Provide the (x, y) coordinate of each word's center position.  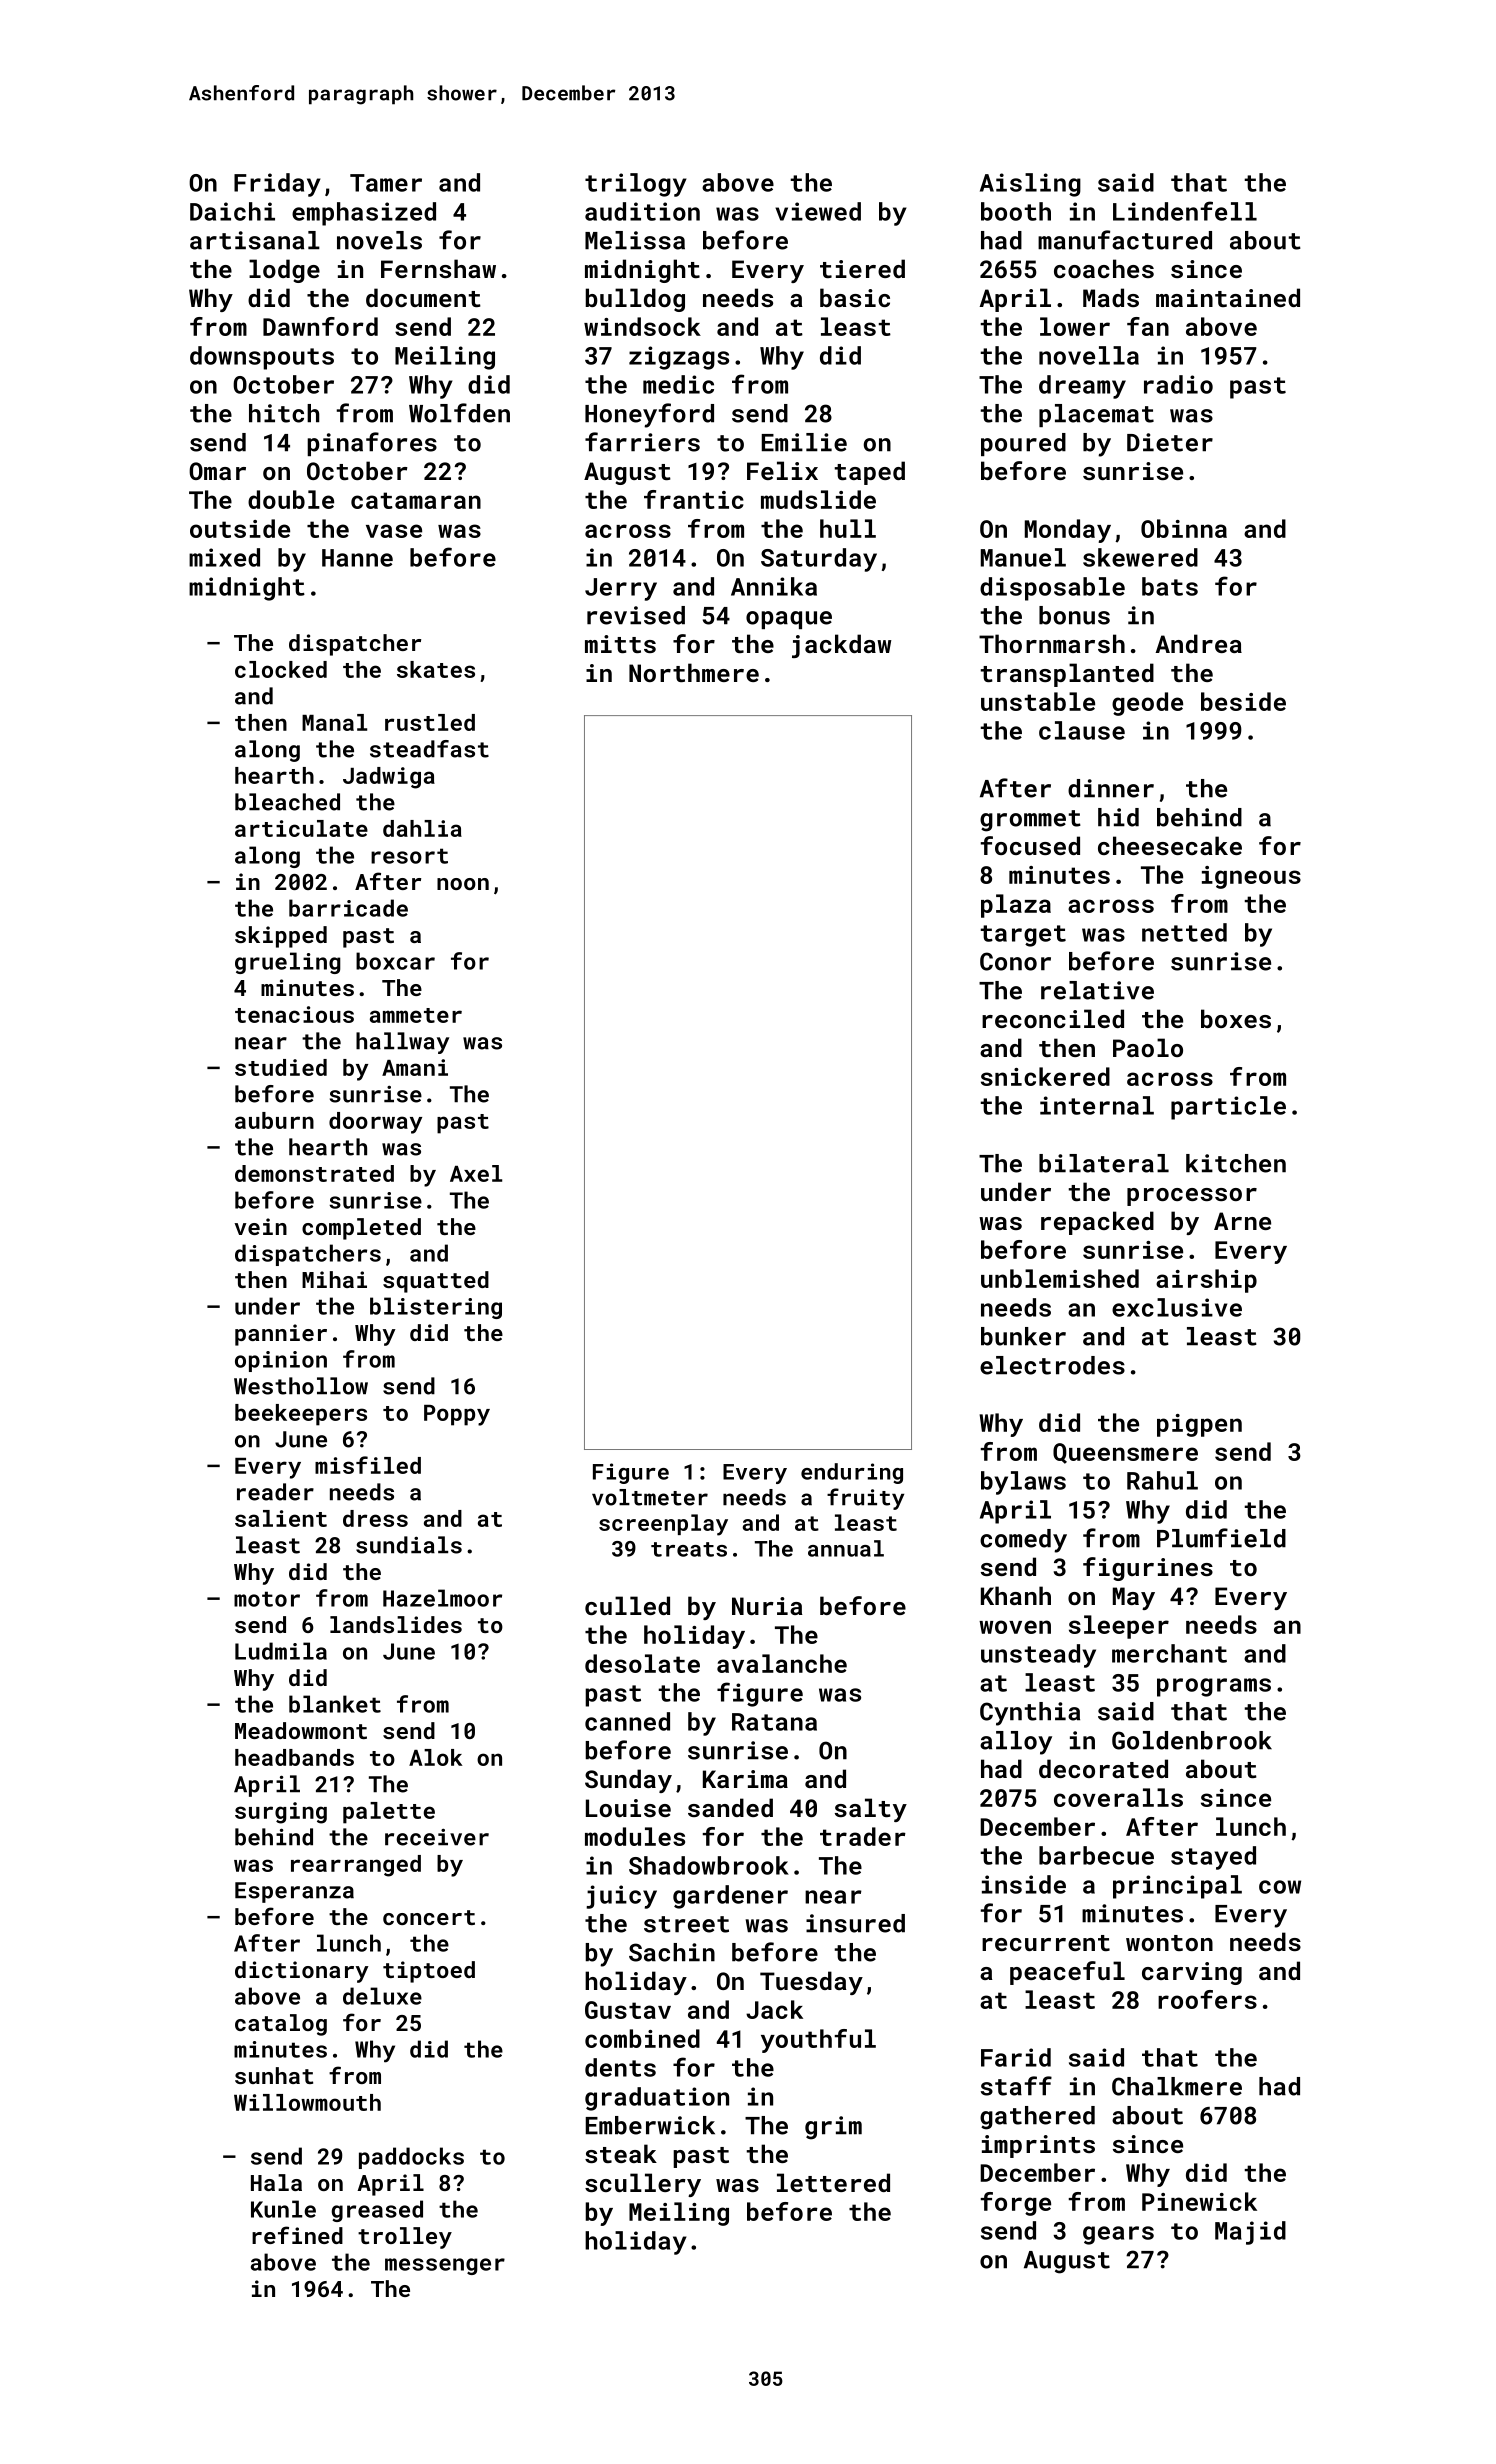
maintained (1228, 297)
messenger (445, 2266)
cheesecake (1170, 845)
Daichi (232, 211)
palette (389, 1813)
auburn (274, 1120)
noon (463, 884)
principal (1177, 1887)
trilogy (636, 185)
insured (855, 1923)
